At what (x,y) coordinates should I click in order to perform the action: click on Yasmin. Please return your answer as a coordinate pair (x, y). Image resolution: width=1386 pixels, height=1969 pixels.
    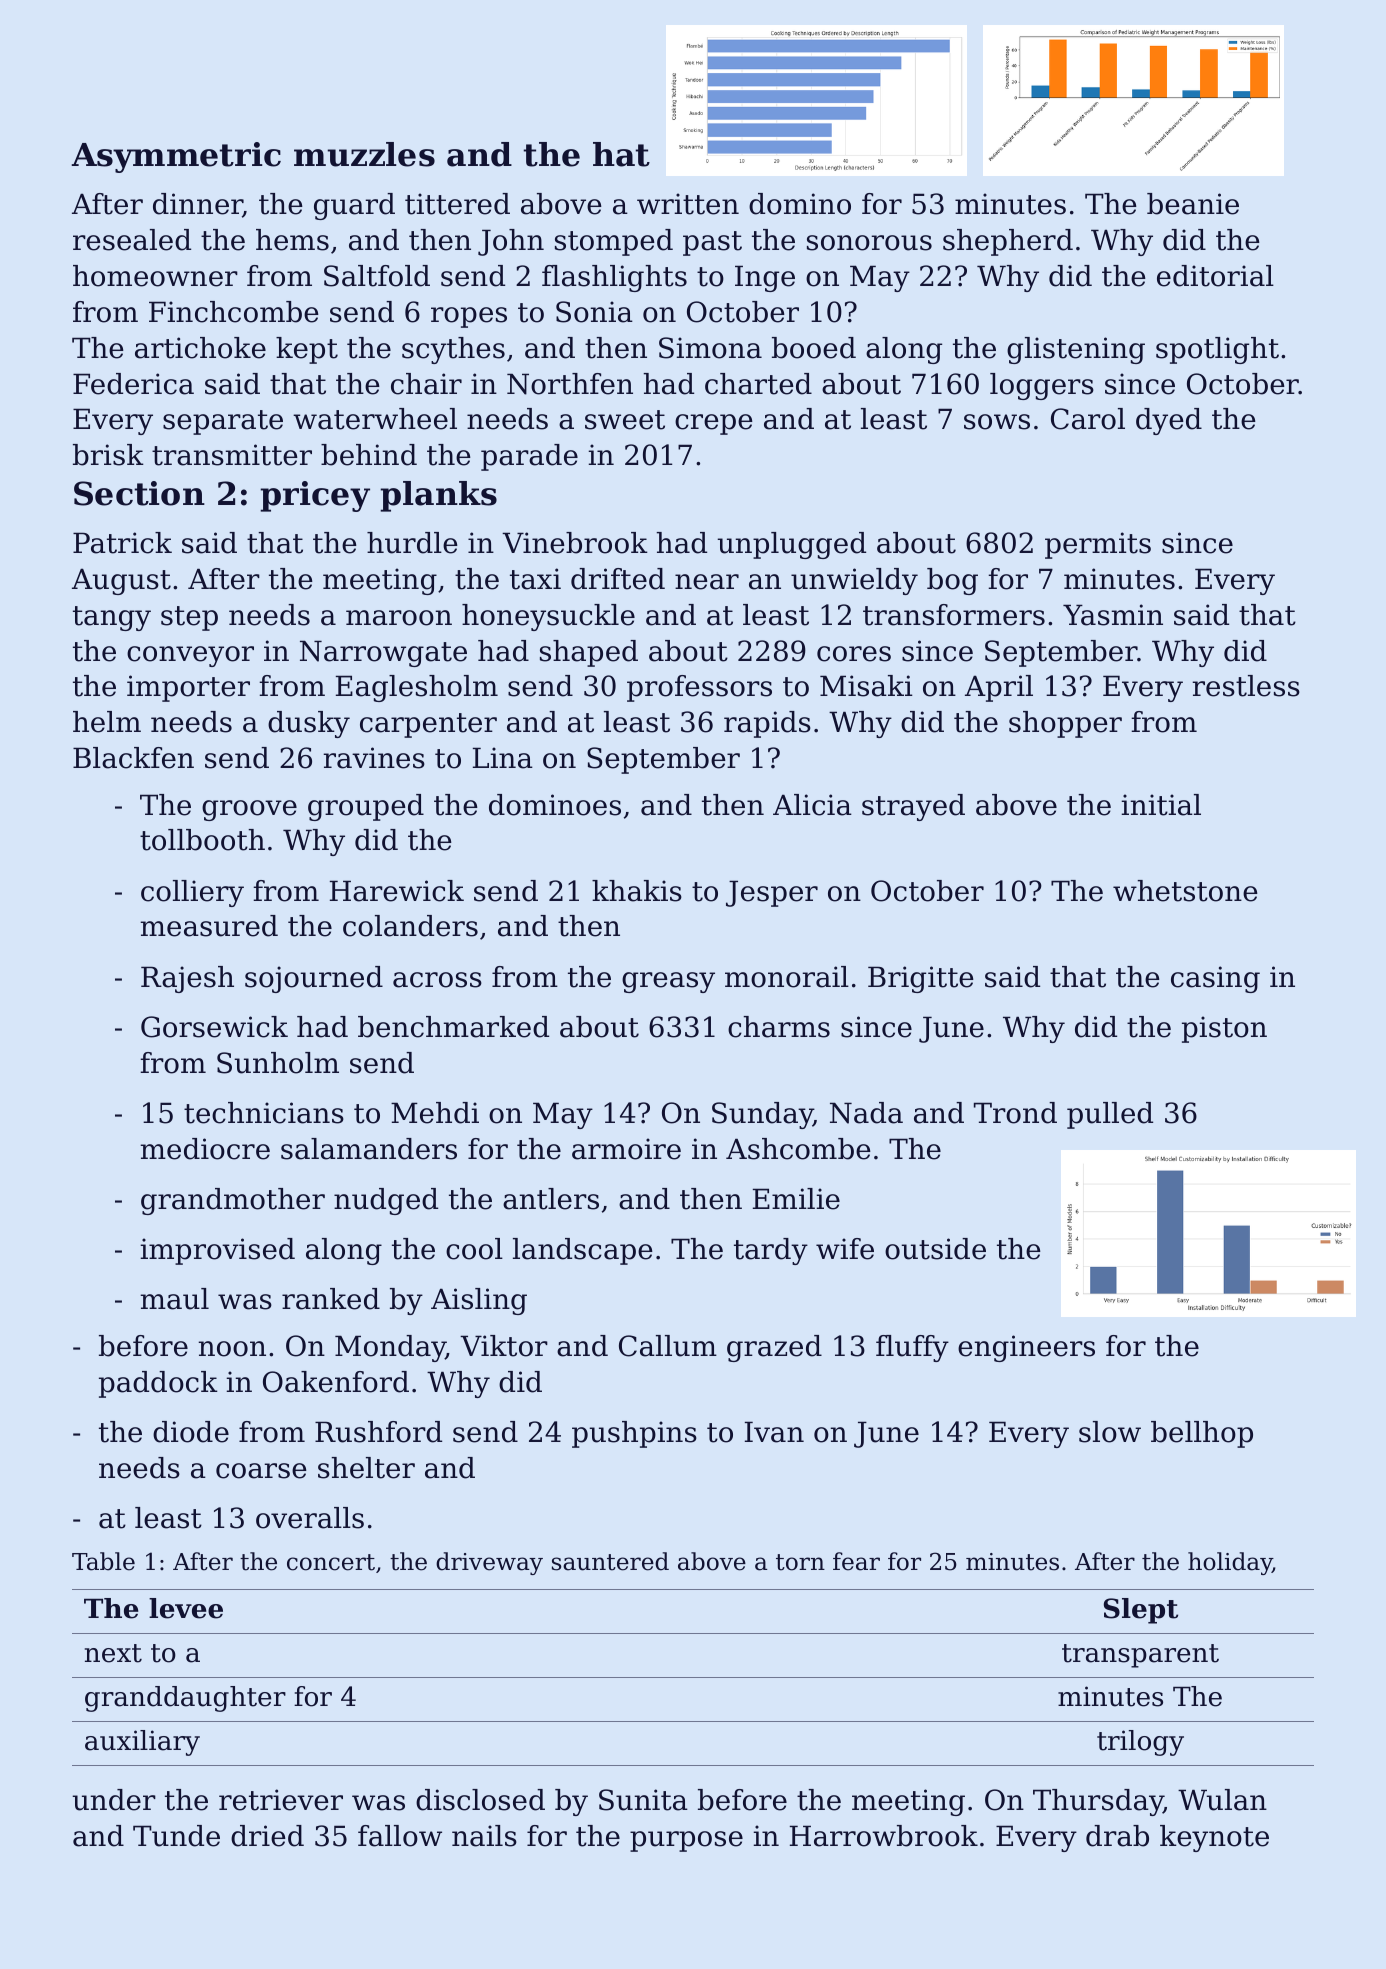
    Looking at the image, I should click on (1113, 615).
